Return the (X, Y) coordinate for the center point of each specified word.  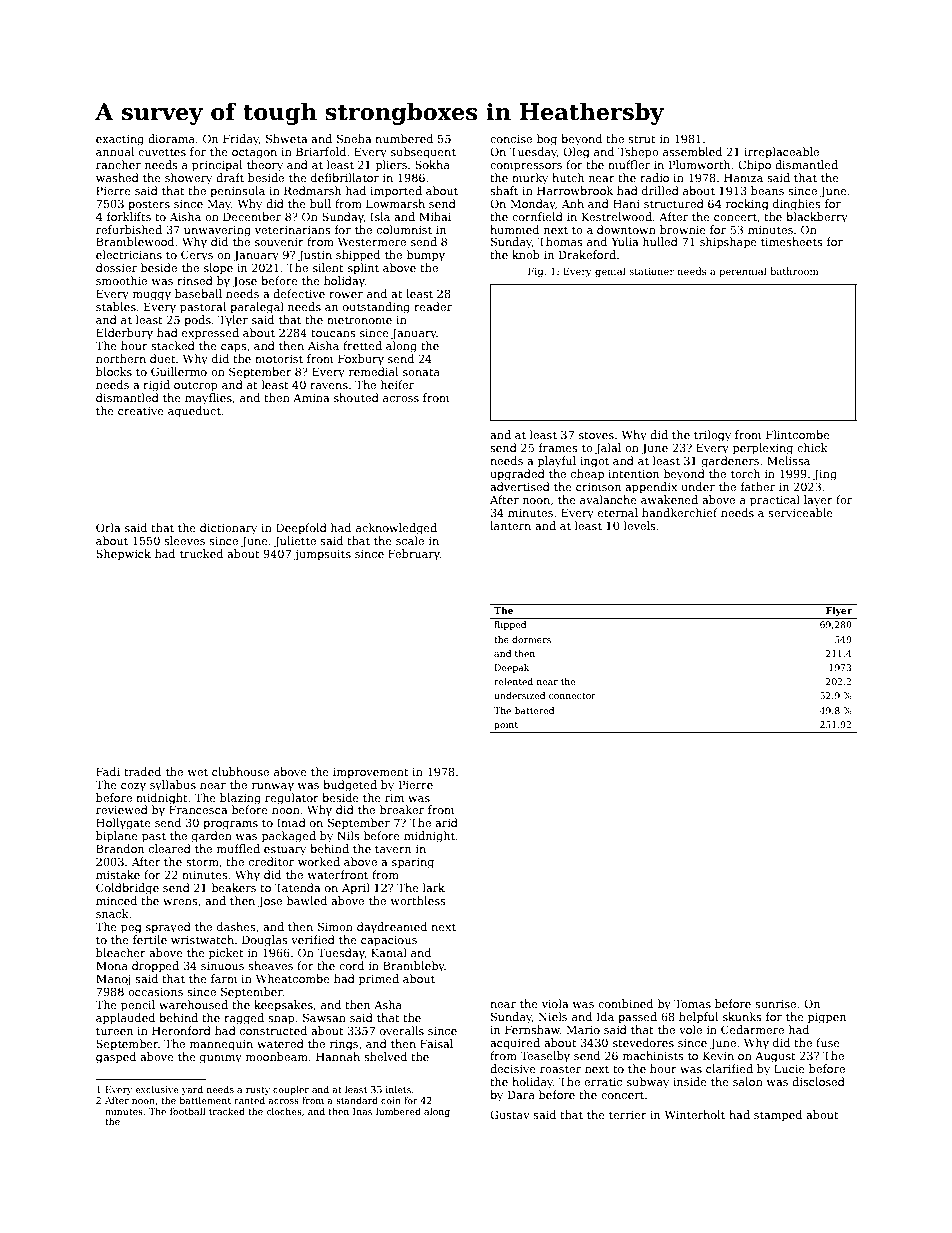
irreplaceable (781, 153)
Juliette (295, 542)
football (187, 1111)
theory (265, 166)
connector (572, 696)
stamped (778, 1116)
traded (142, 771)
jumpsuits (322, 555)
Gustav (510, 1114)
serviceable (800, 512)
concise (511, 139)
